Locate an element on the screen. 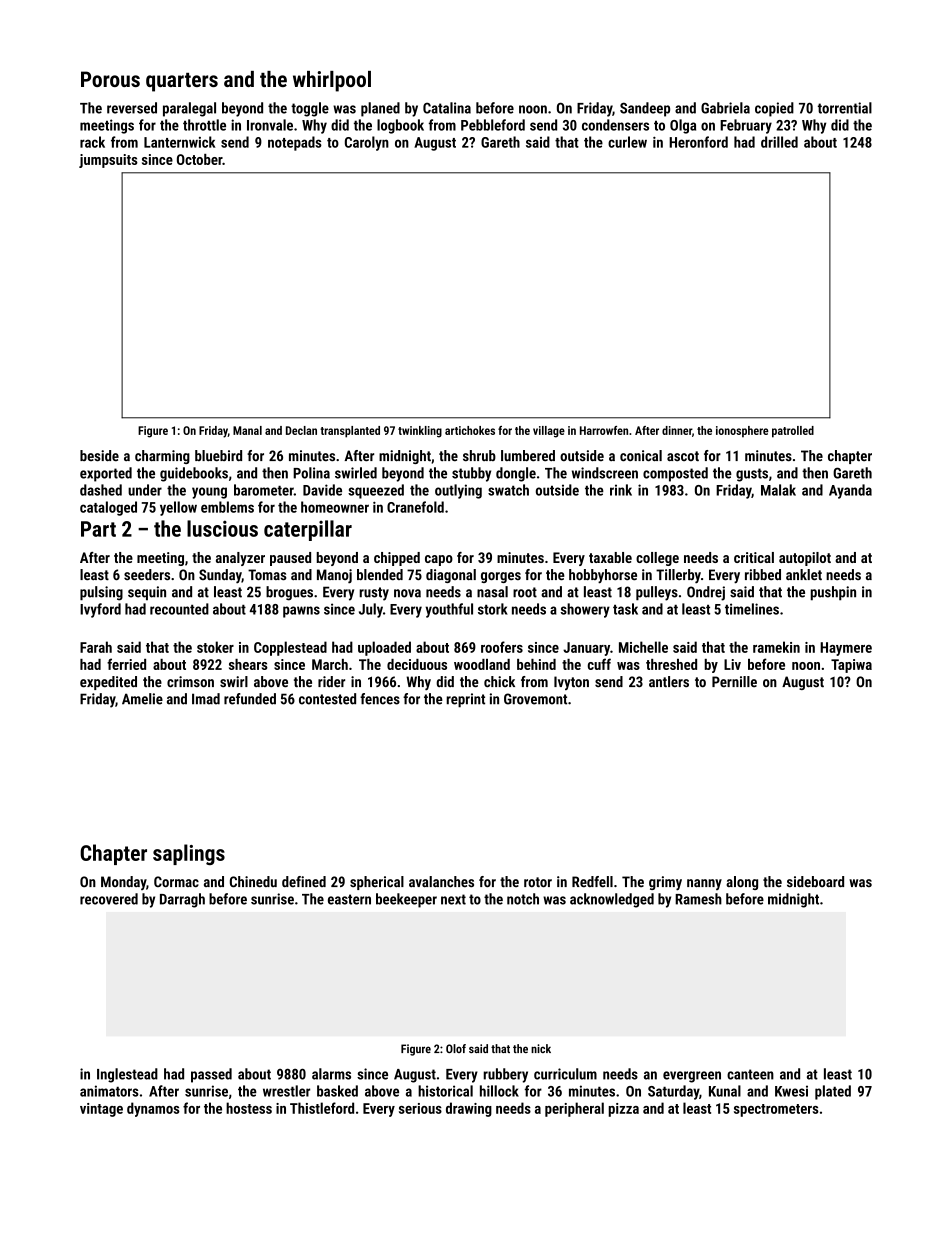  whirlpool is located at coordinates (332, 81).
